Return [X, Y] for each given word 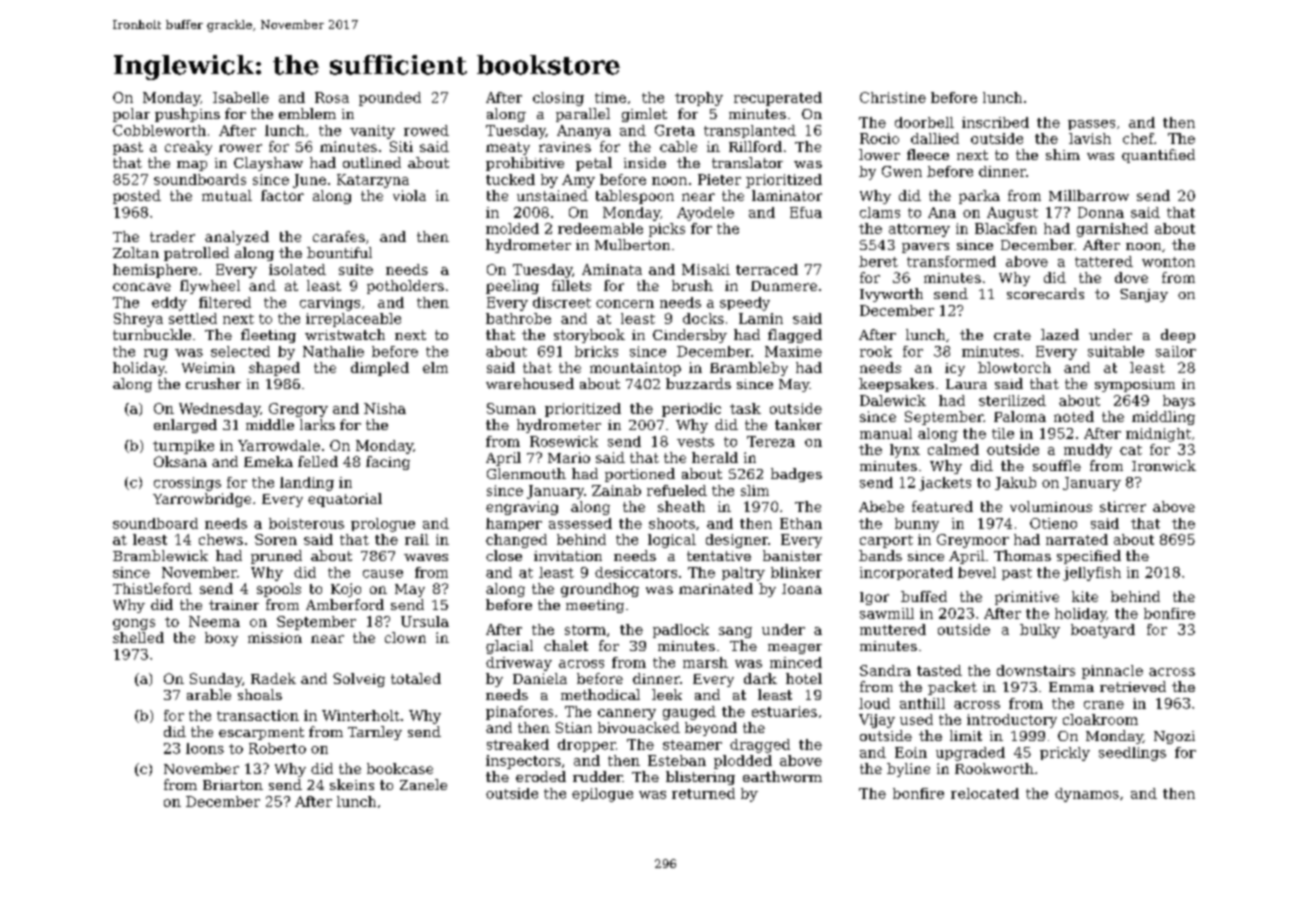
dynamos [1087, 795]
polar [131, 115]
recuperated [778, 99]
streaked [518, 744]
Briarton [233, 785]
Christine [893, 97]
